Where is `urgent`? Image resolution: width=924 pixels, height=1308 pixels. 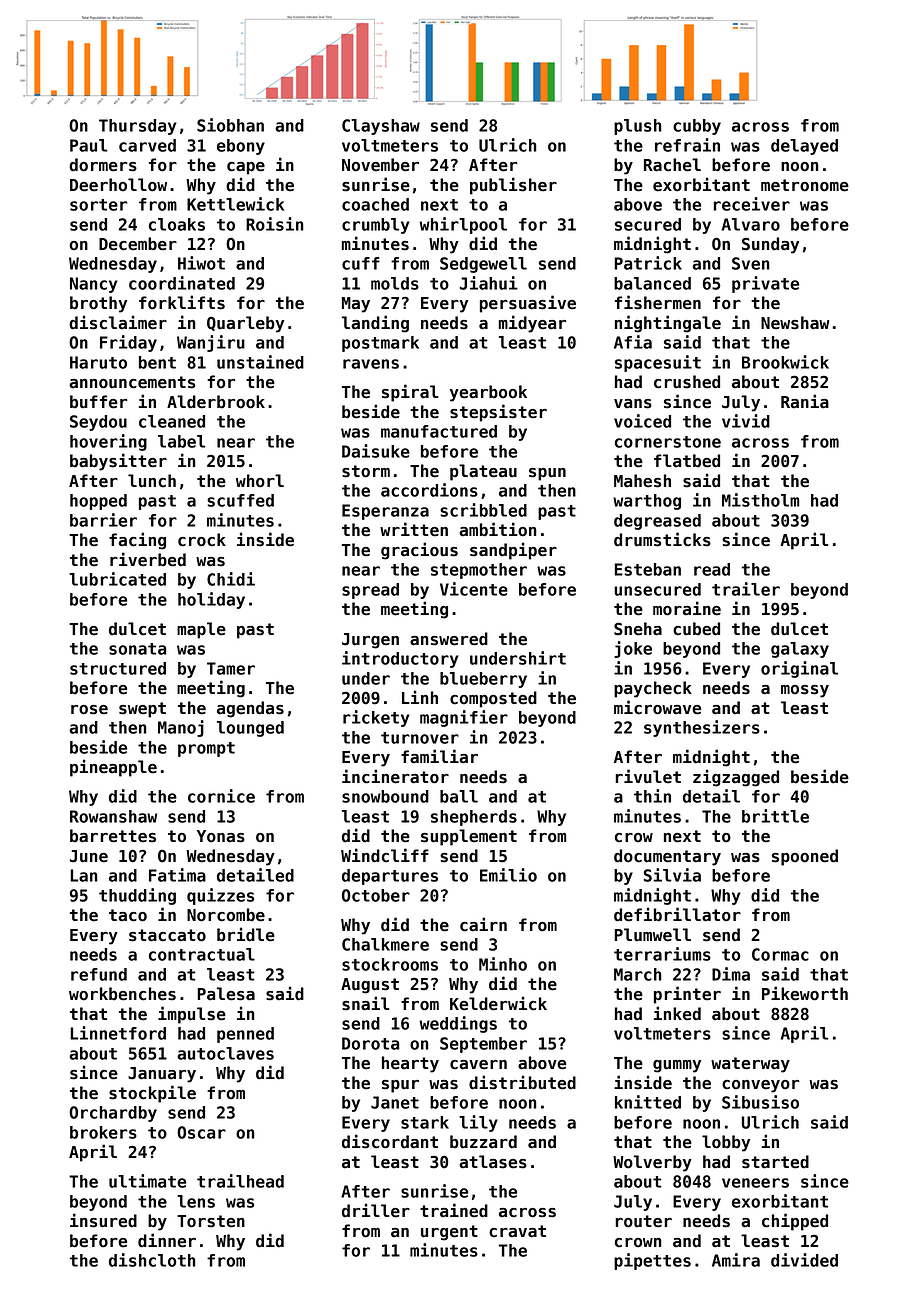 urgent is located at coordinates (449, 1233).
